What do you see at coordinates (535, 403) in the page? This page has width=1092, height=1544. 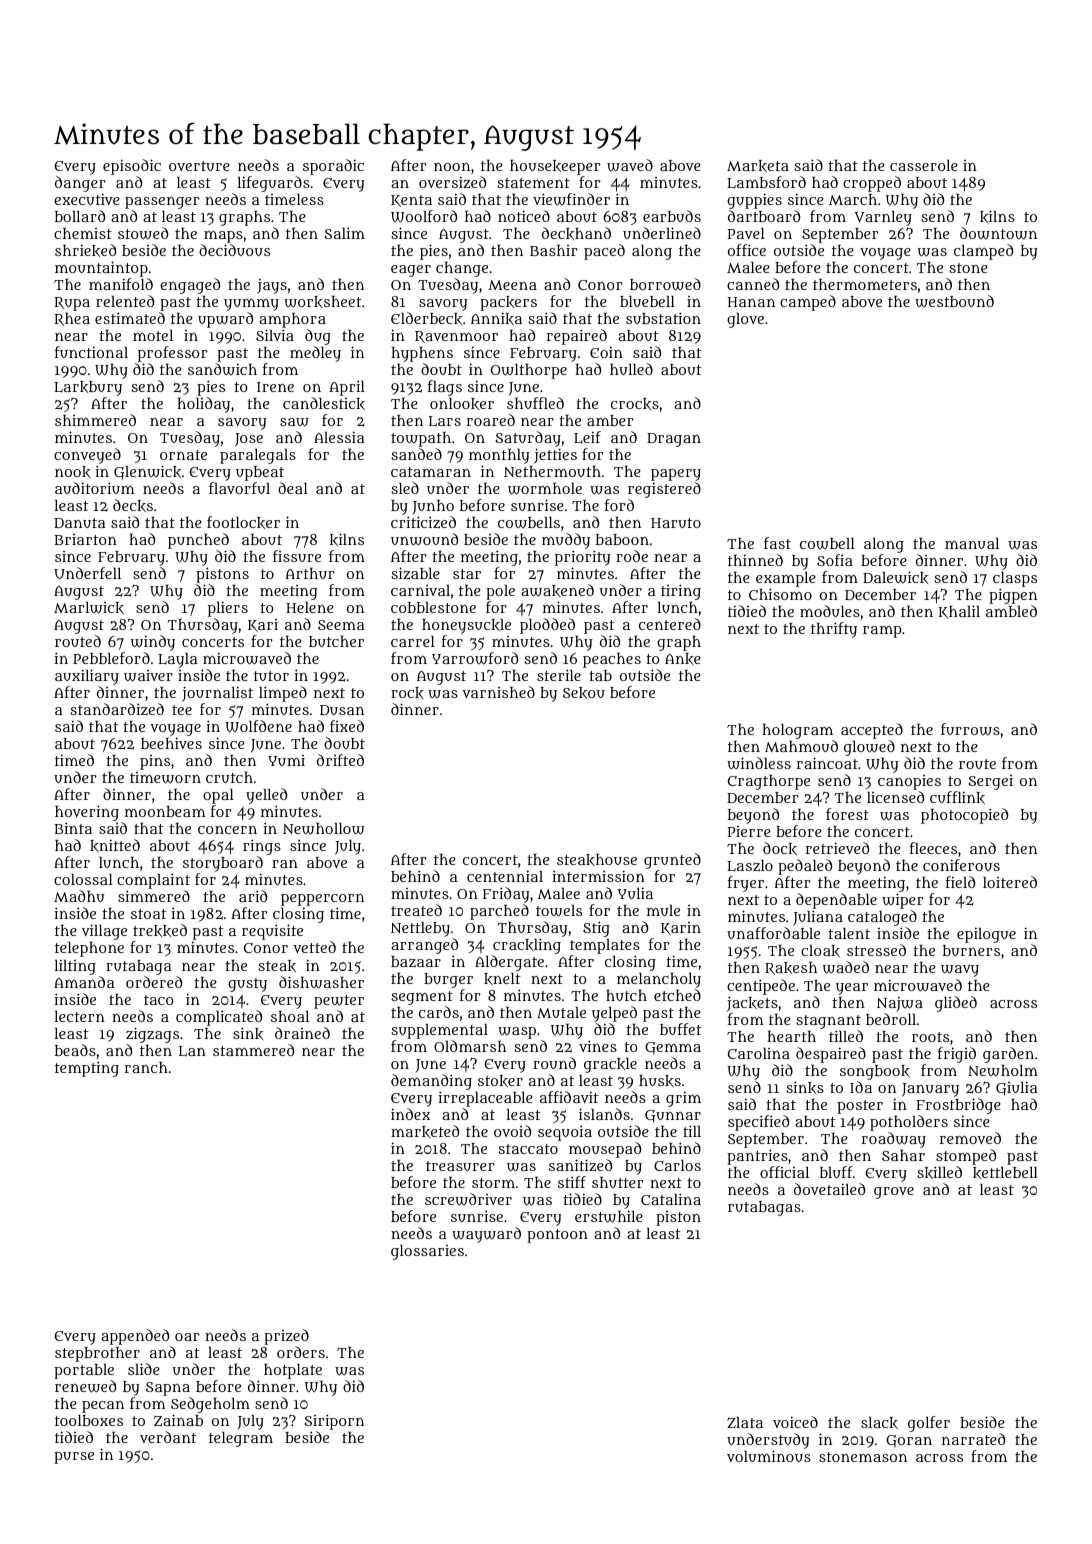 I see `shuffled` at bounding box center [535, 403].
